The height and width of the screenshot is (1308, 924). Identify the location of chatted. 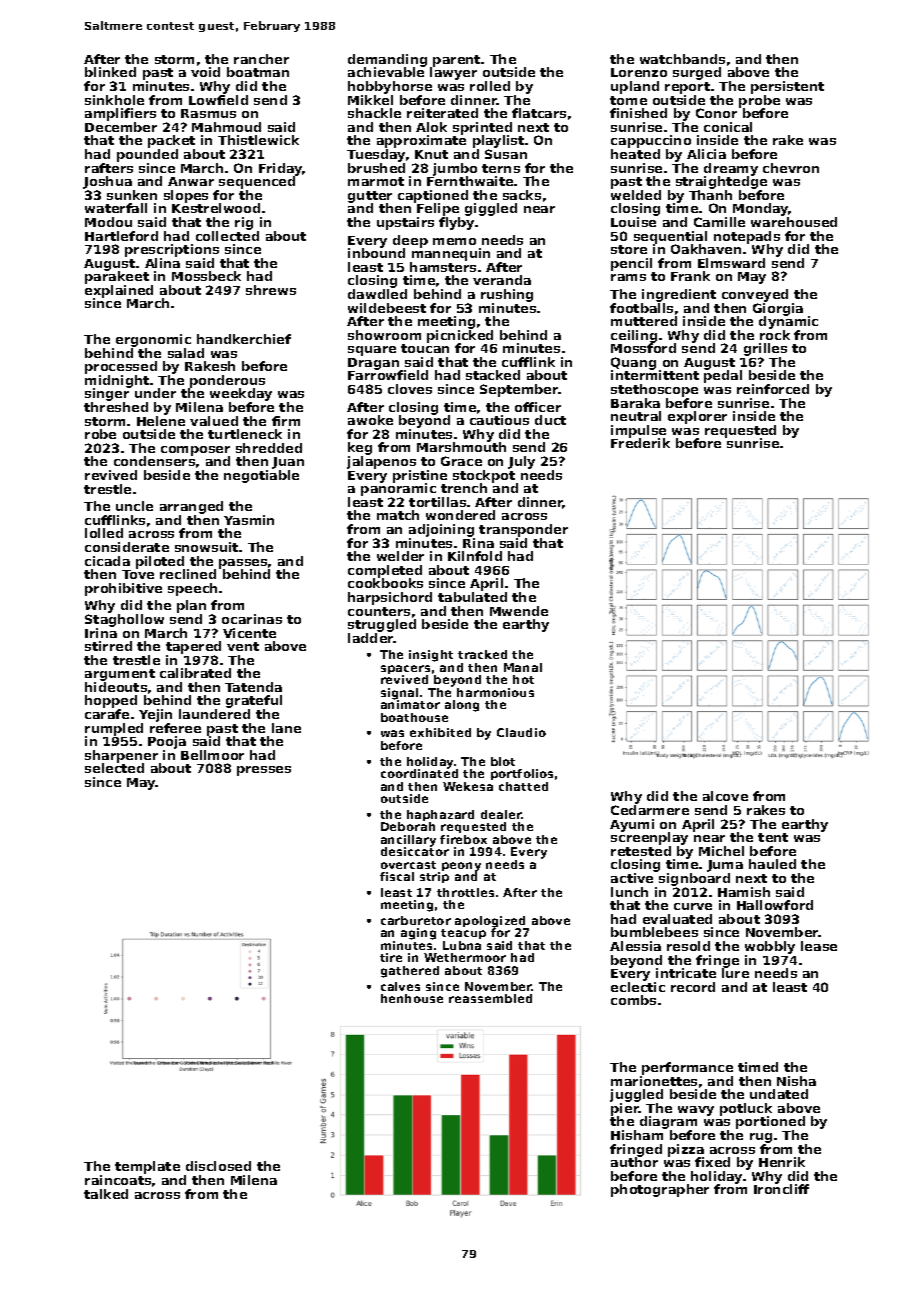
(523, 786).
